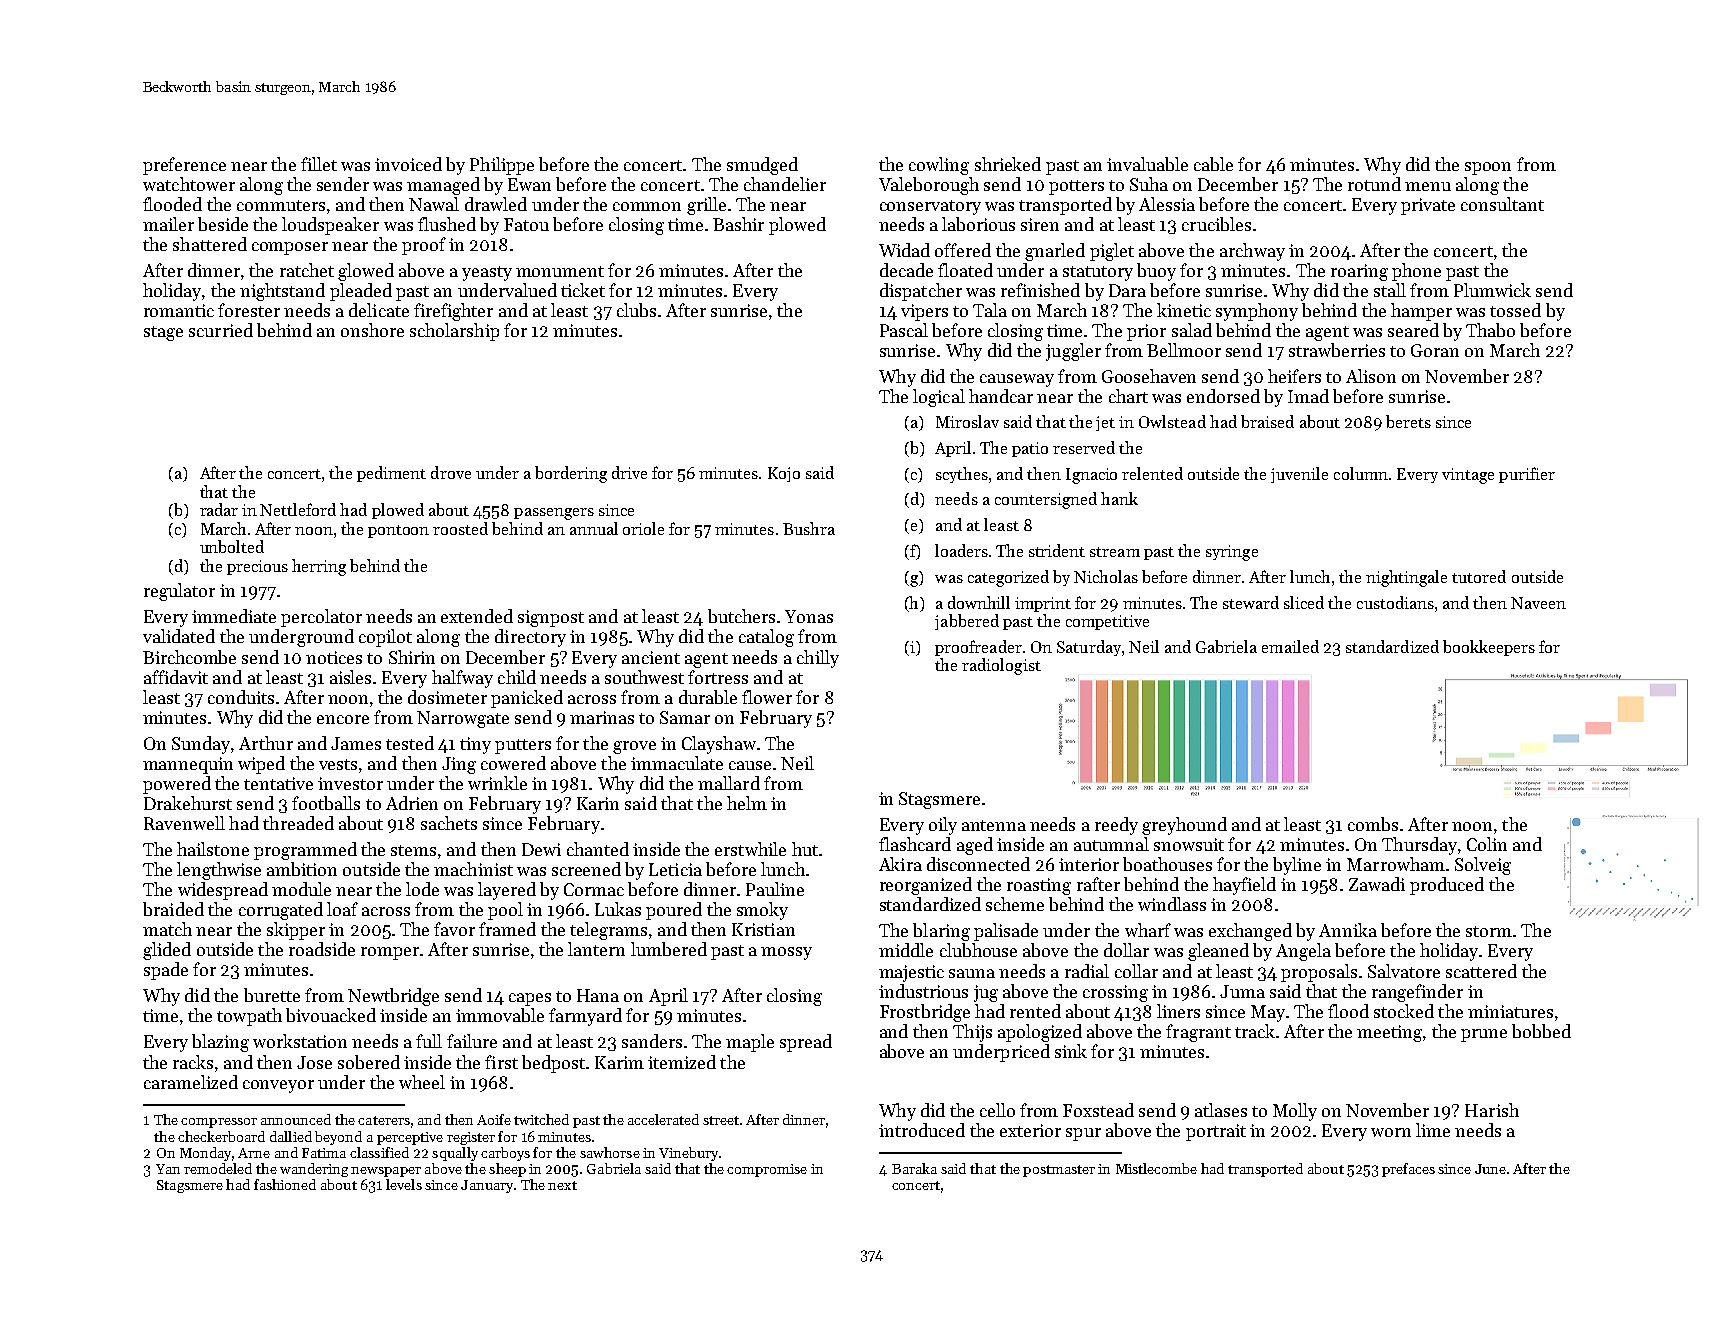  Describe the element at coordinates (319, 567) in the screenshot. I see `herring` at that location.
